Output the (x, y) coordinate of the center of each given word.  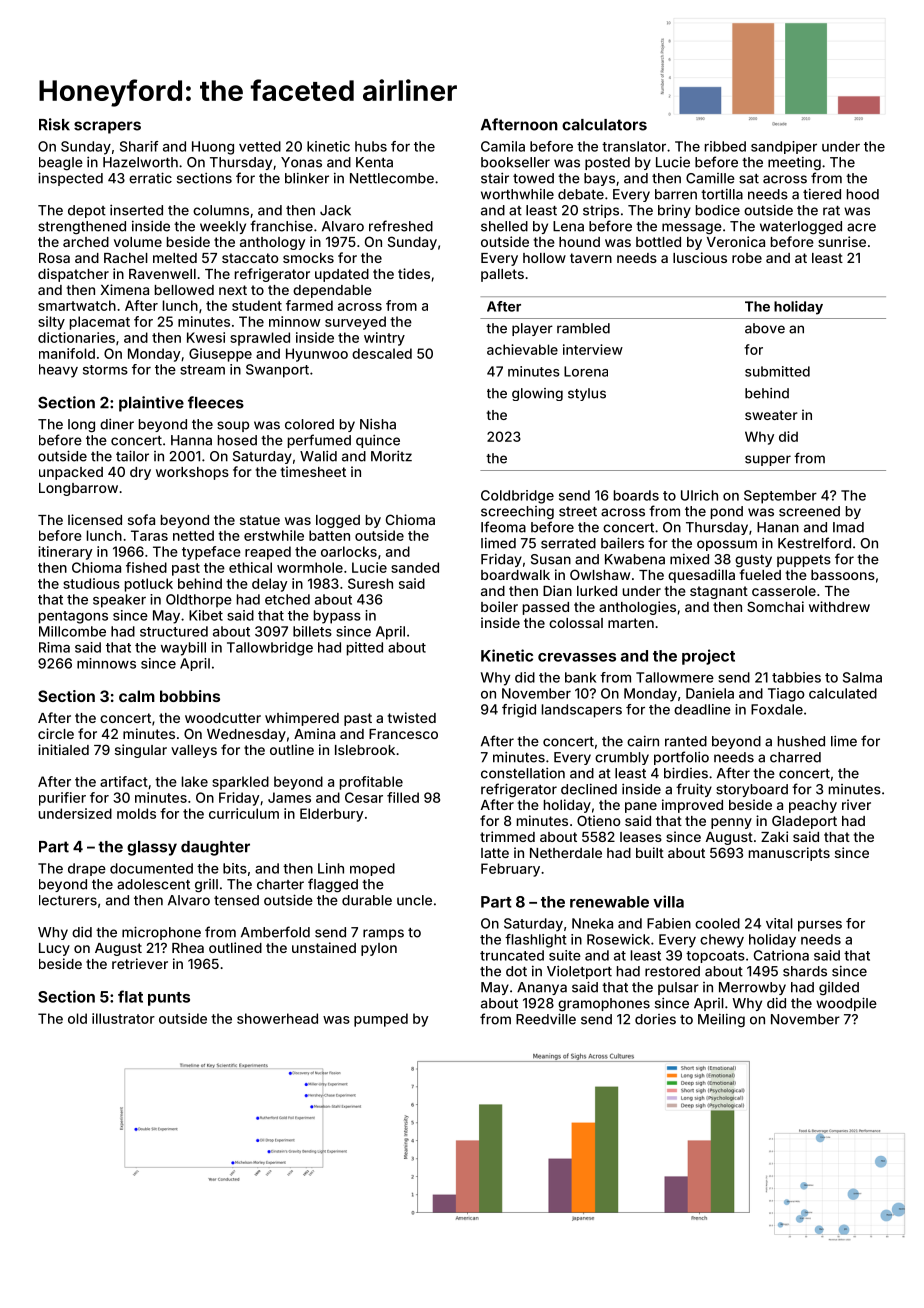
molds (136, 813)
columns (221, 210)
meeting (794, 164)
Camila (503, 146)
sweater (771, 415)
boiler (499, 606)
